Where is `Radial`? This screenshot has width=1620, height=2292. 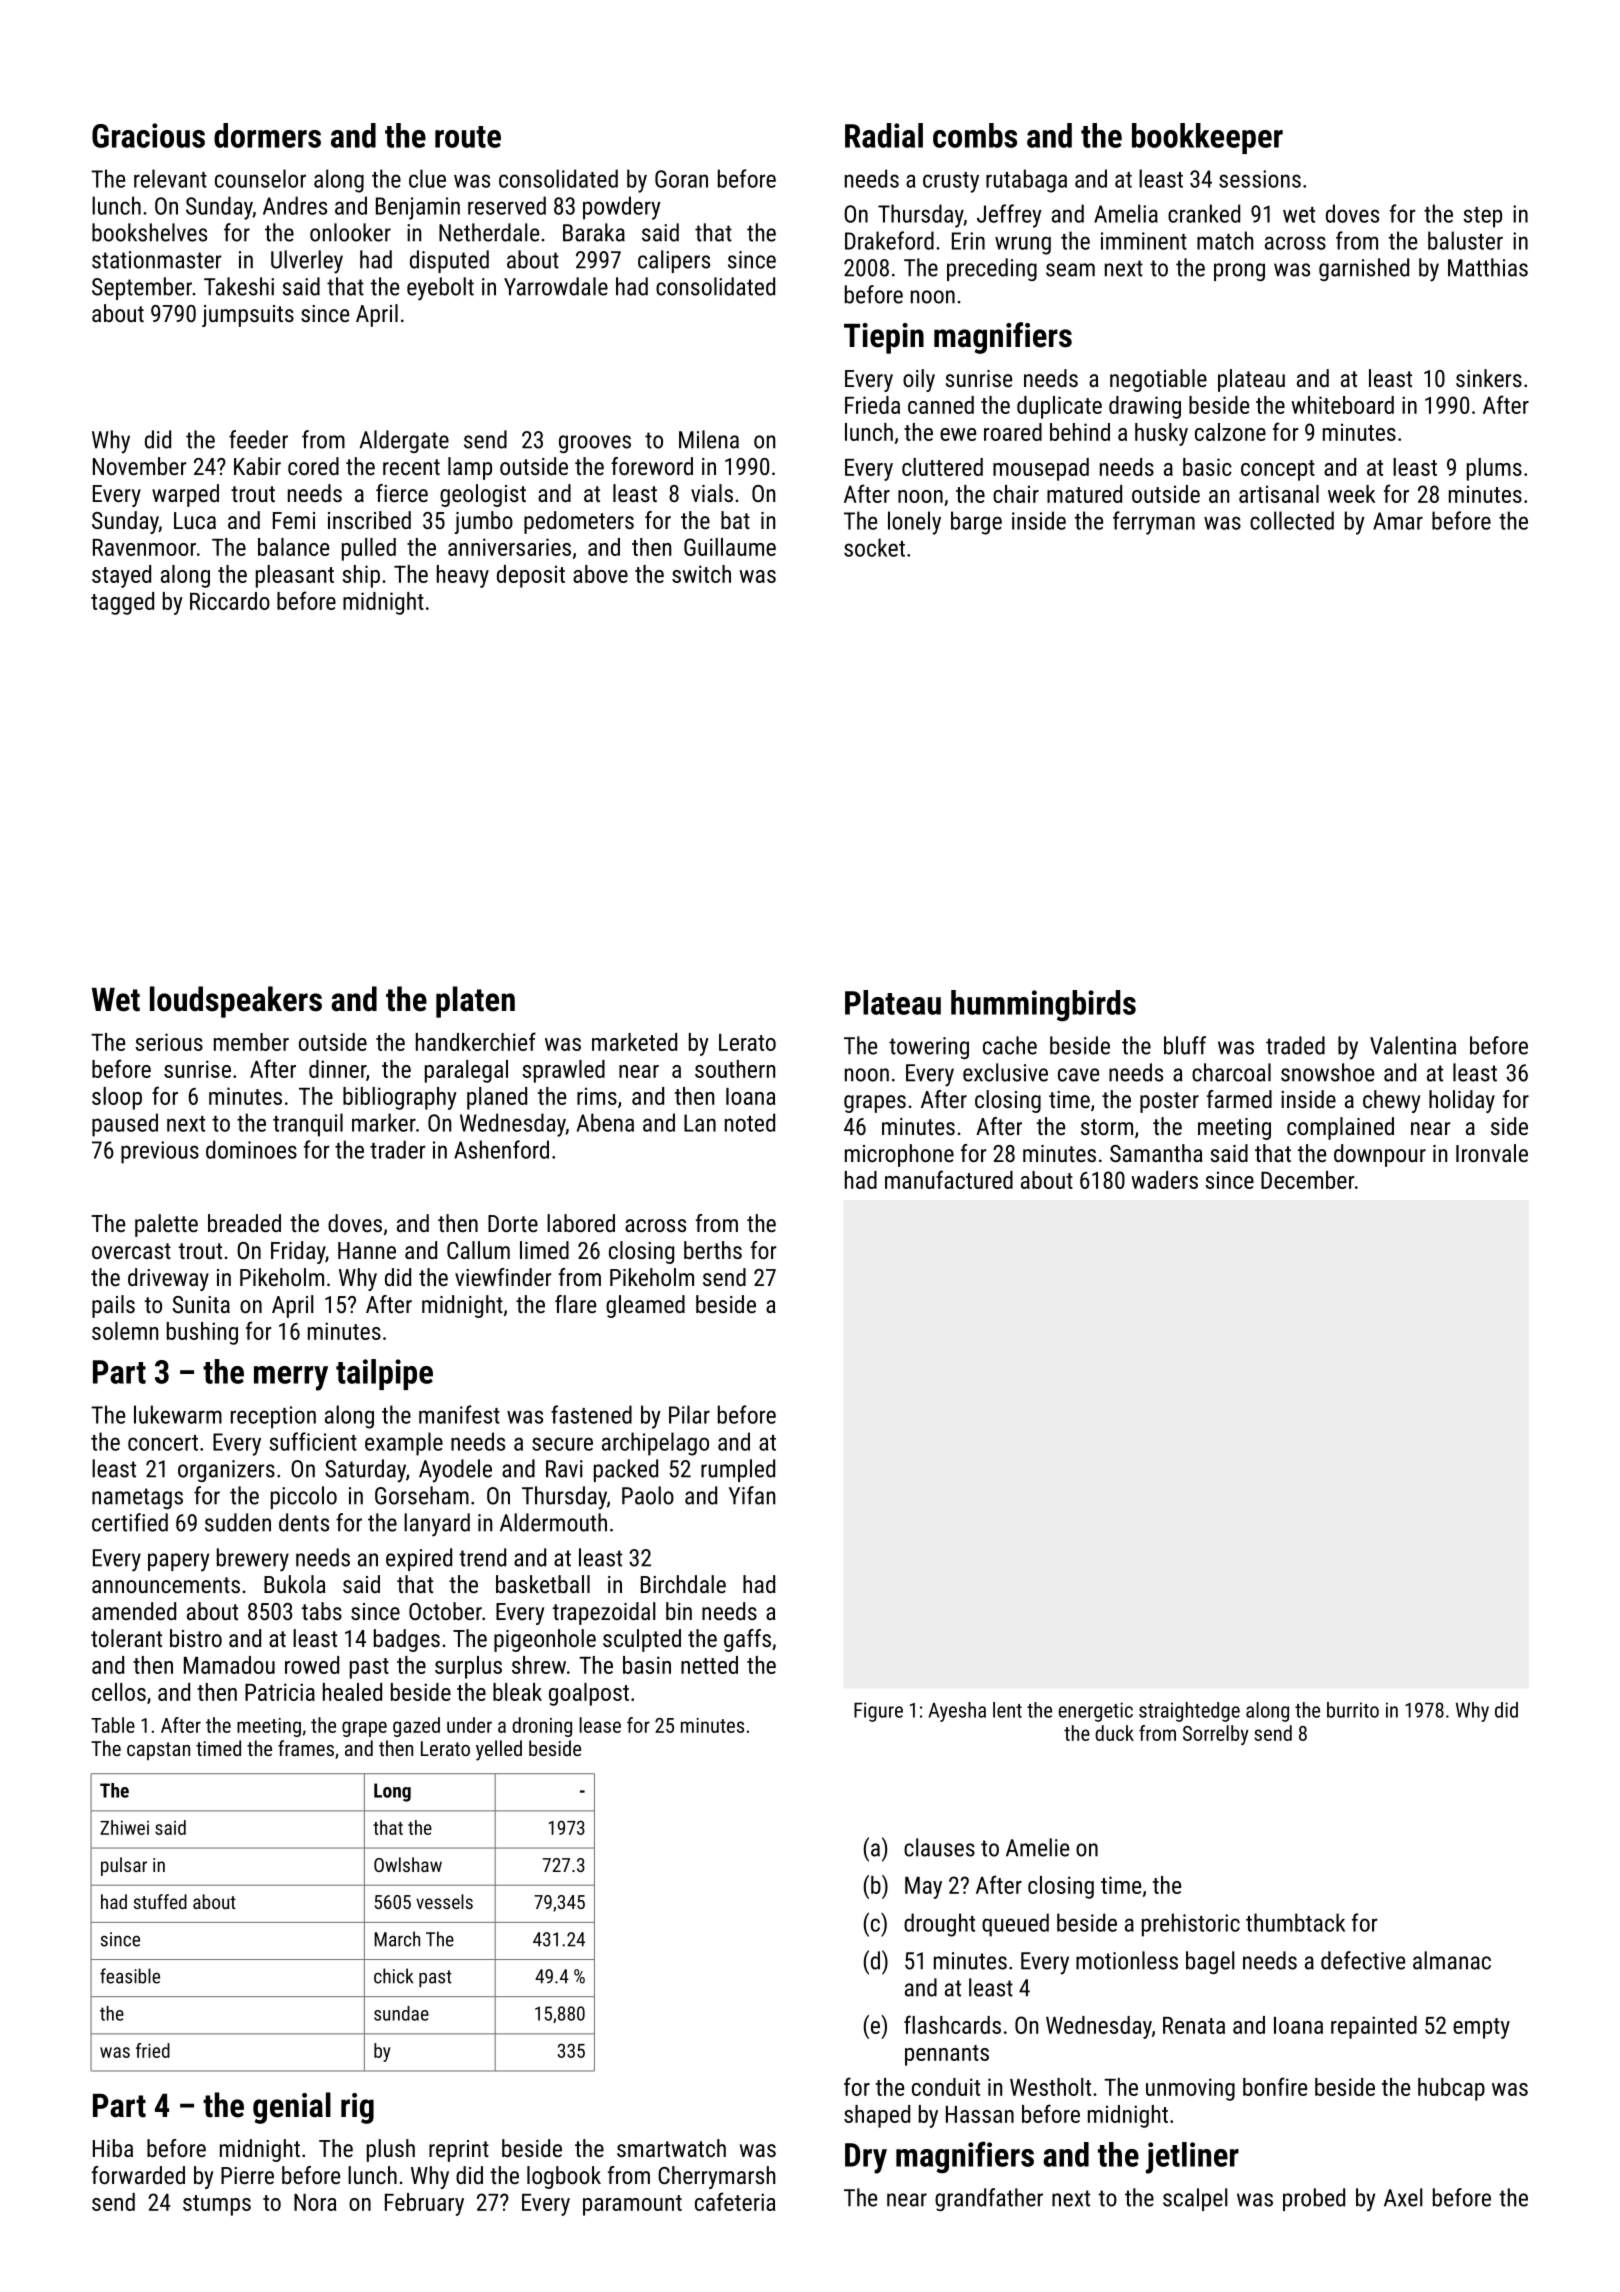
Radial is located at coordinates (884, 135).
